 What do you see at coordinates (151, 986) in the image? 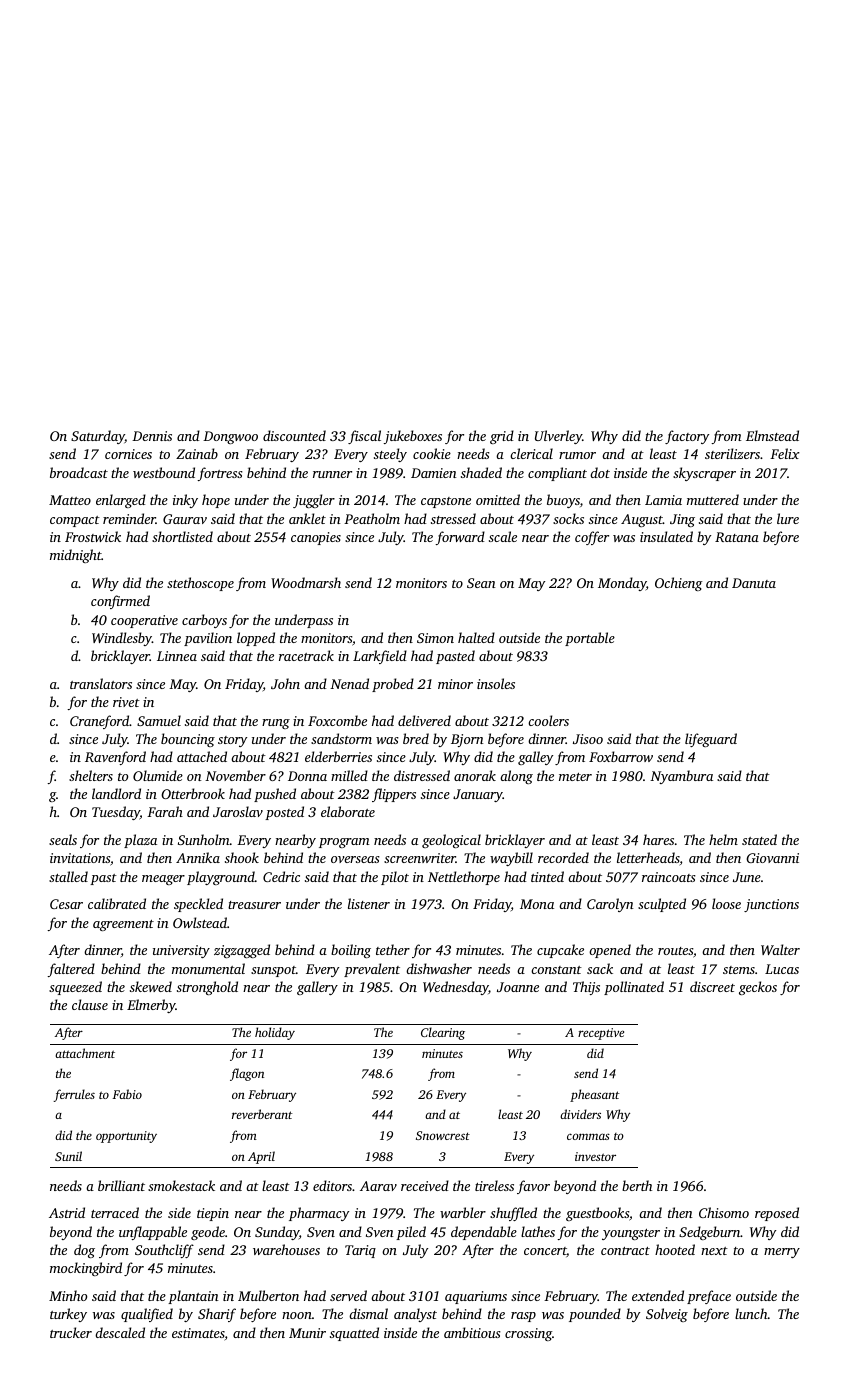
I see `skewed` at bounding box center [151, 986].
